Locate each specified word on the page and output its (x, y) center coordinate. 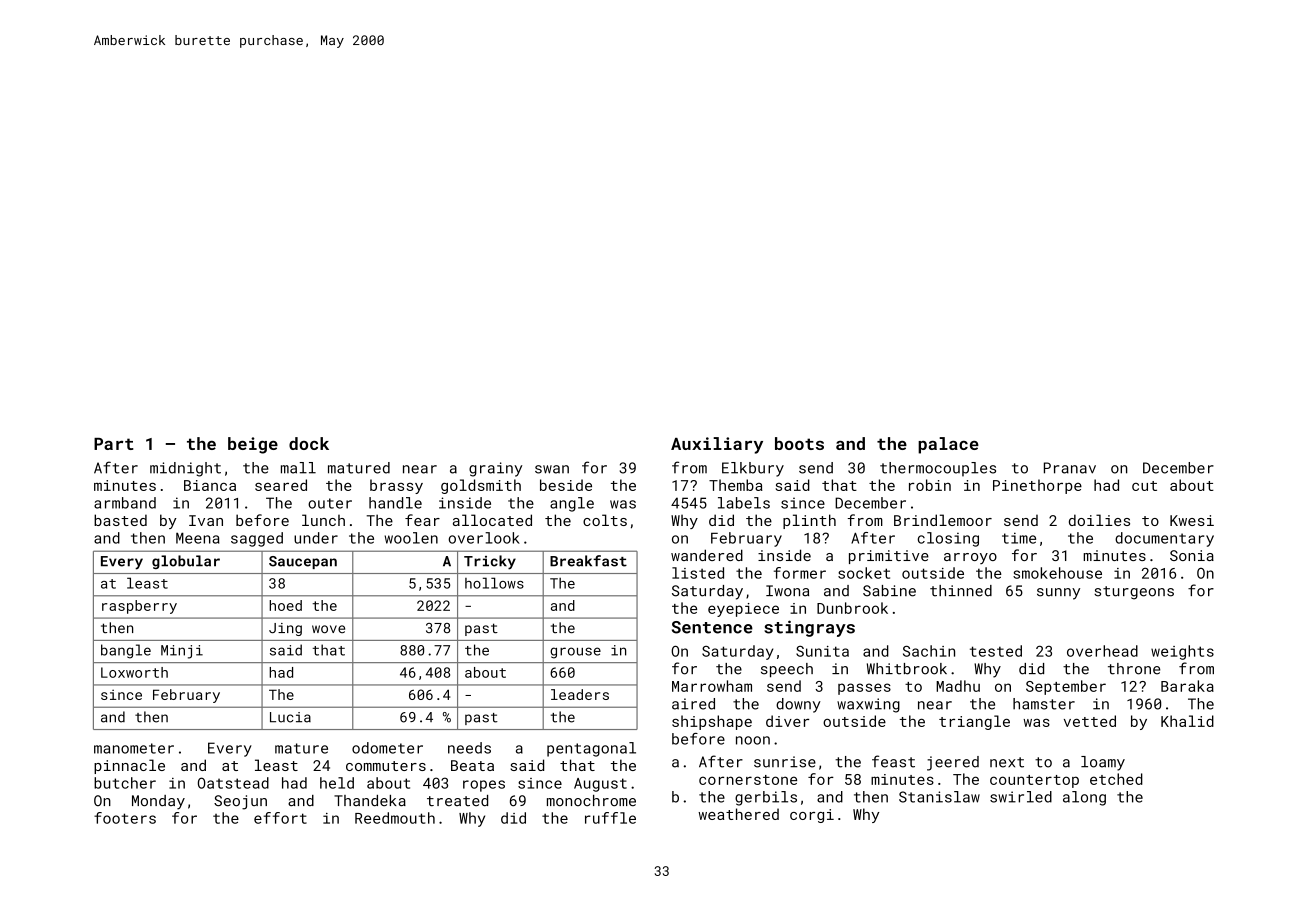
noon (753, 740)
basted (120, 520)
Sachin (929, 651)
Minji (182, 652)
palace (948, 445)
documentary (1164, 539)
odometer (387, 748)
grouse (575, 653)
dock (309, 443)
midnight (185, 469)
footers (125, 818)
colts (605, 520)
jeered (953, 763)
